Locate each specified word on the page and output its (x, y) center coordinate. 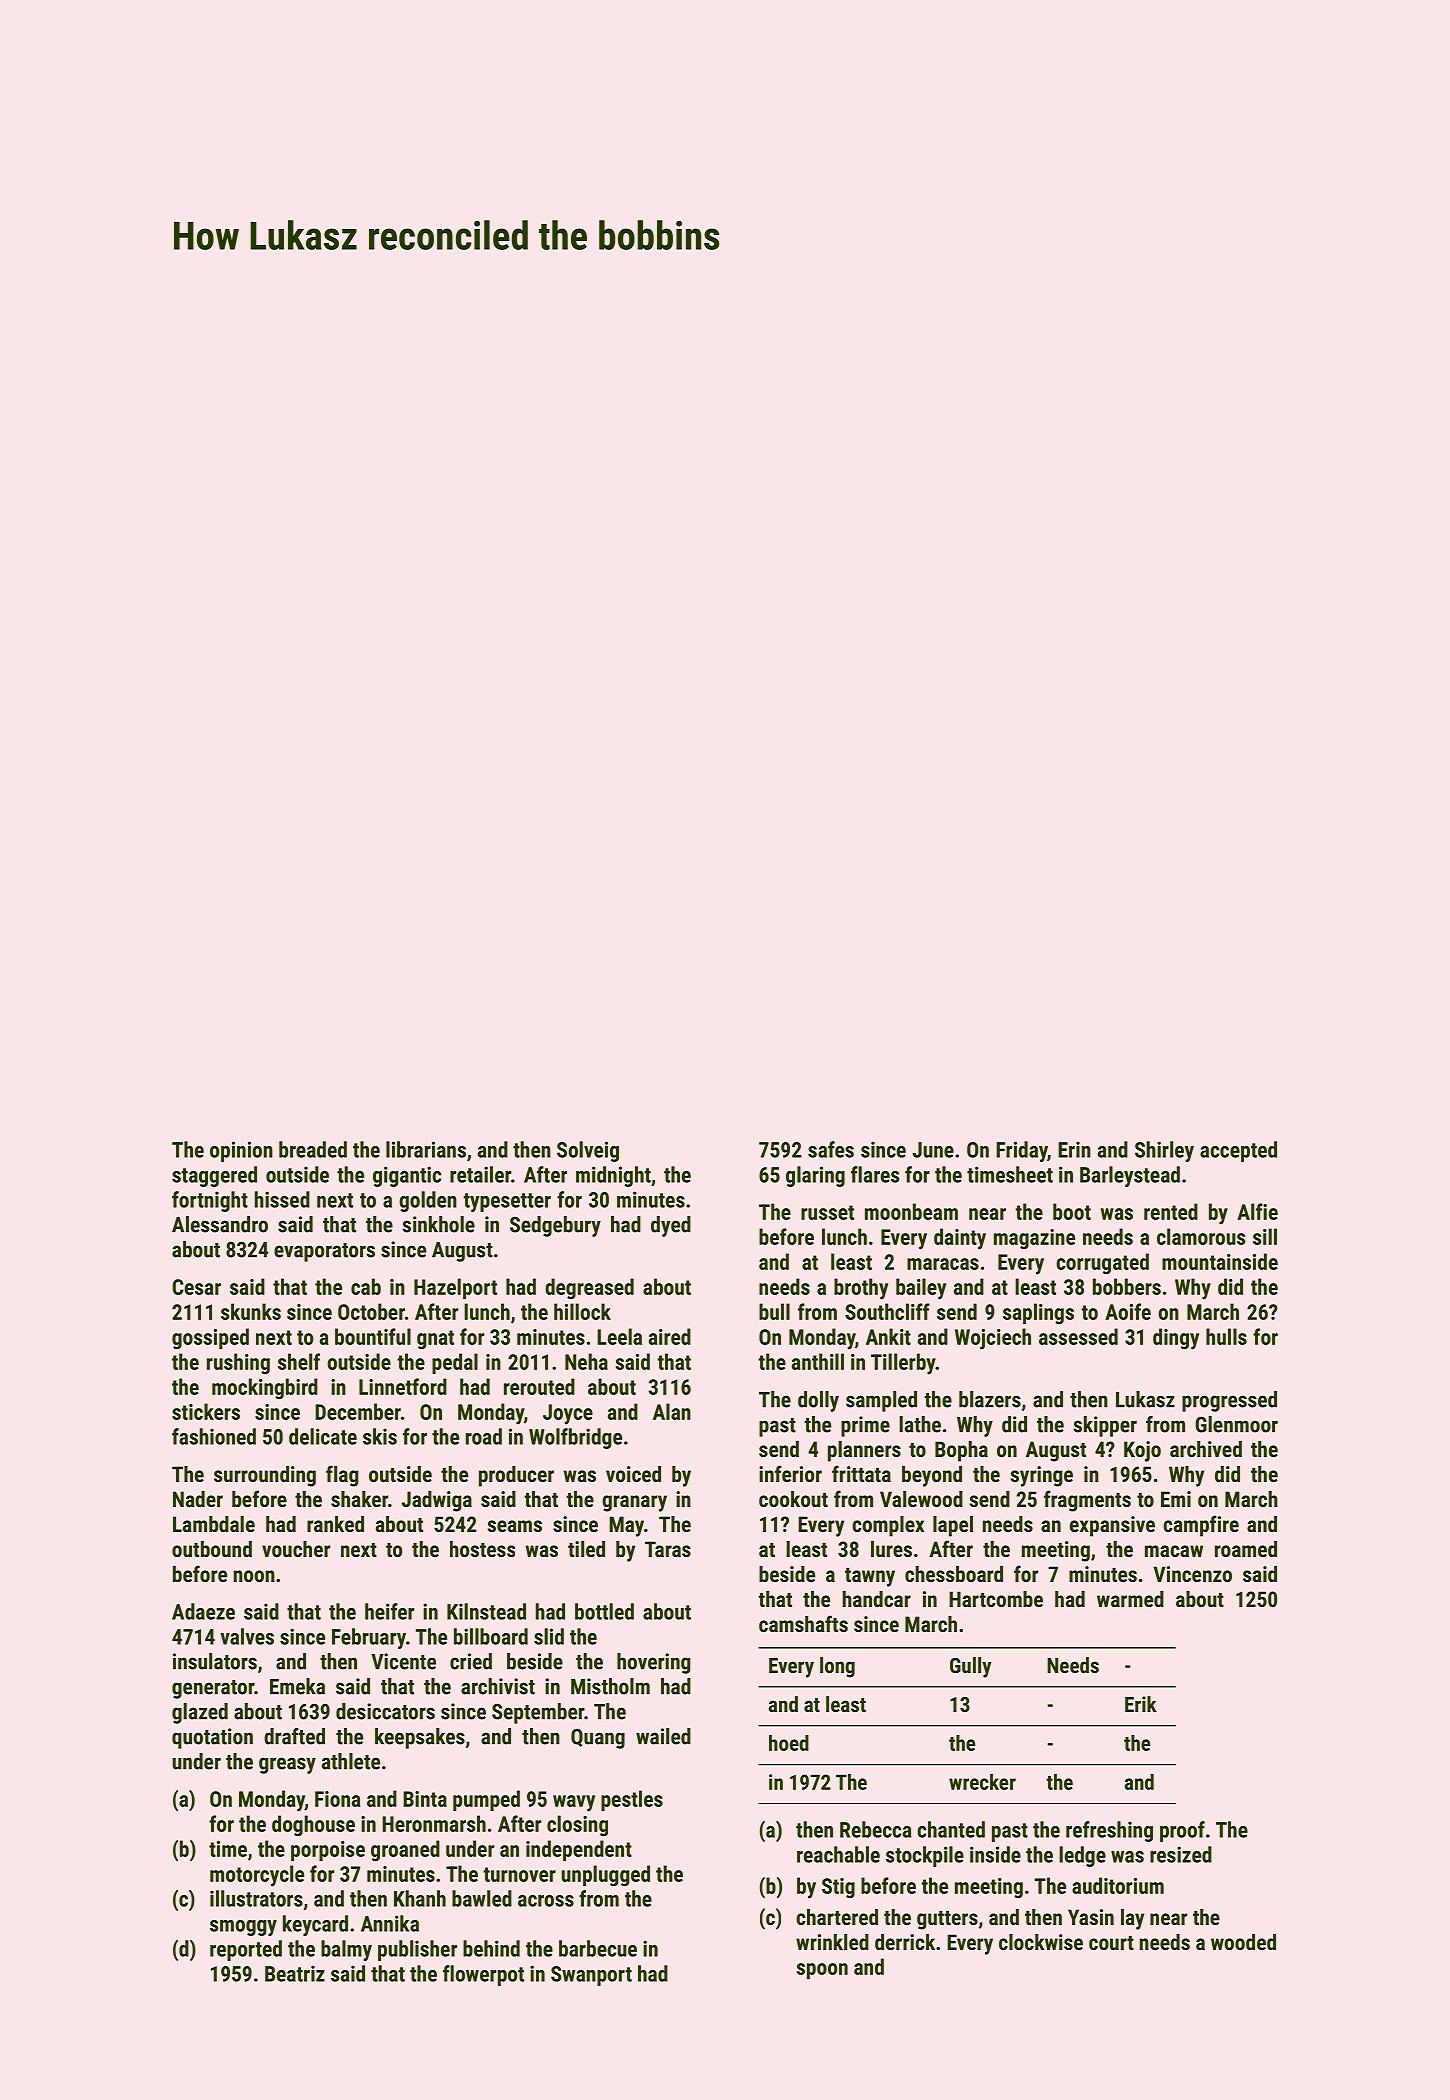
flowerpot (483, 1975)
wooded (1243, 1942)
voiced (633, 1474)
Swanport (591, 1976)
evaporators (324, 1252)
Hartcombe (996, 1599)
